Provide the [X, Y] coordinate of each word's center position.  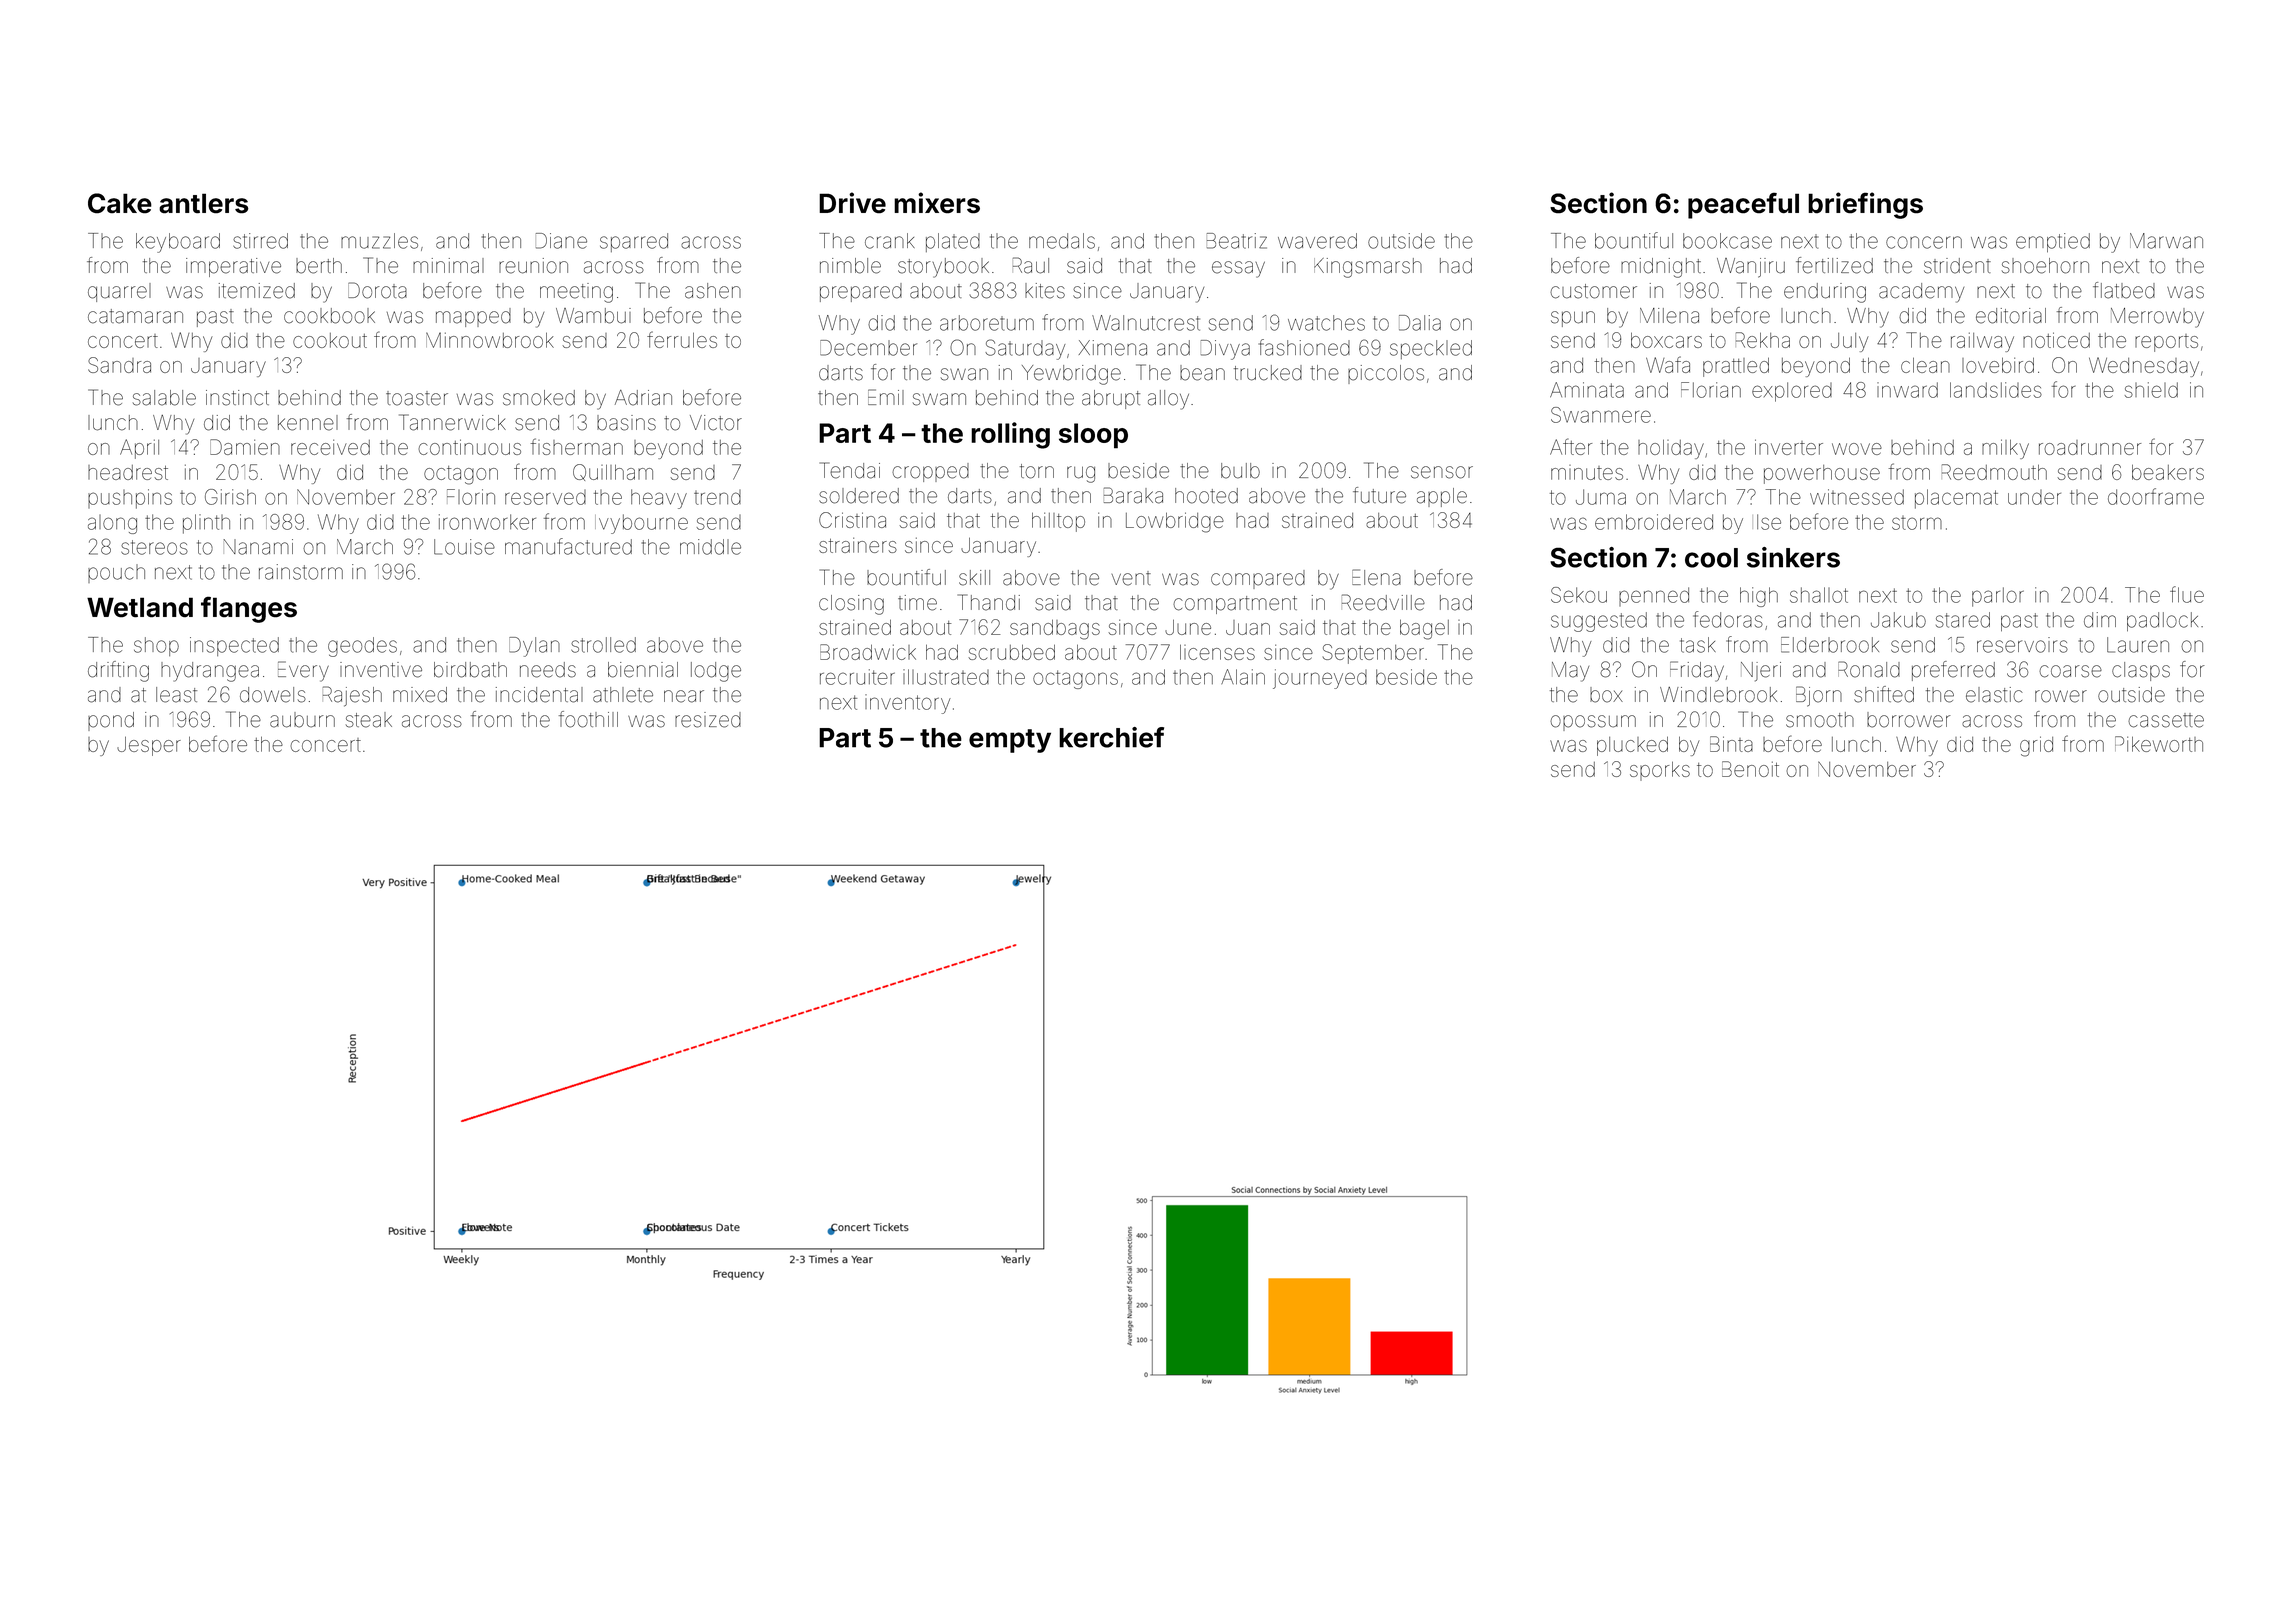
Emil [886, 397]
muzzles [379, 241]
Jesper [149, 746]
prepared [861, 292]
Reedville [1383, 602]
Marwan [2166, 241]
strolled [603, 645]
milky [2005, 449]
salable [164, 398]
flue [2187, 594]
